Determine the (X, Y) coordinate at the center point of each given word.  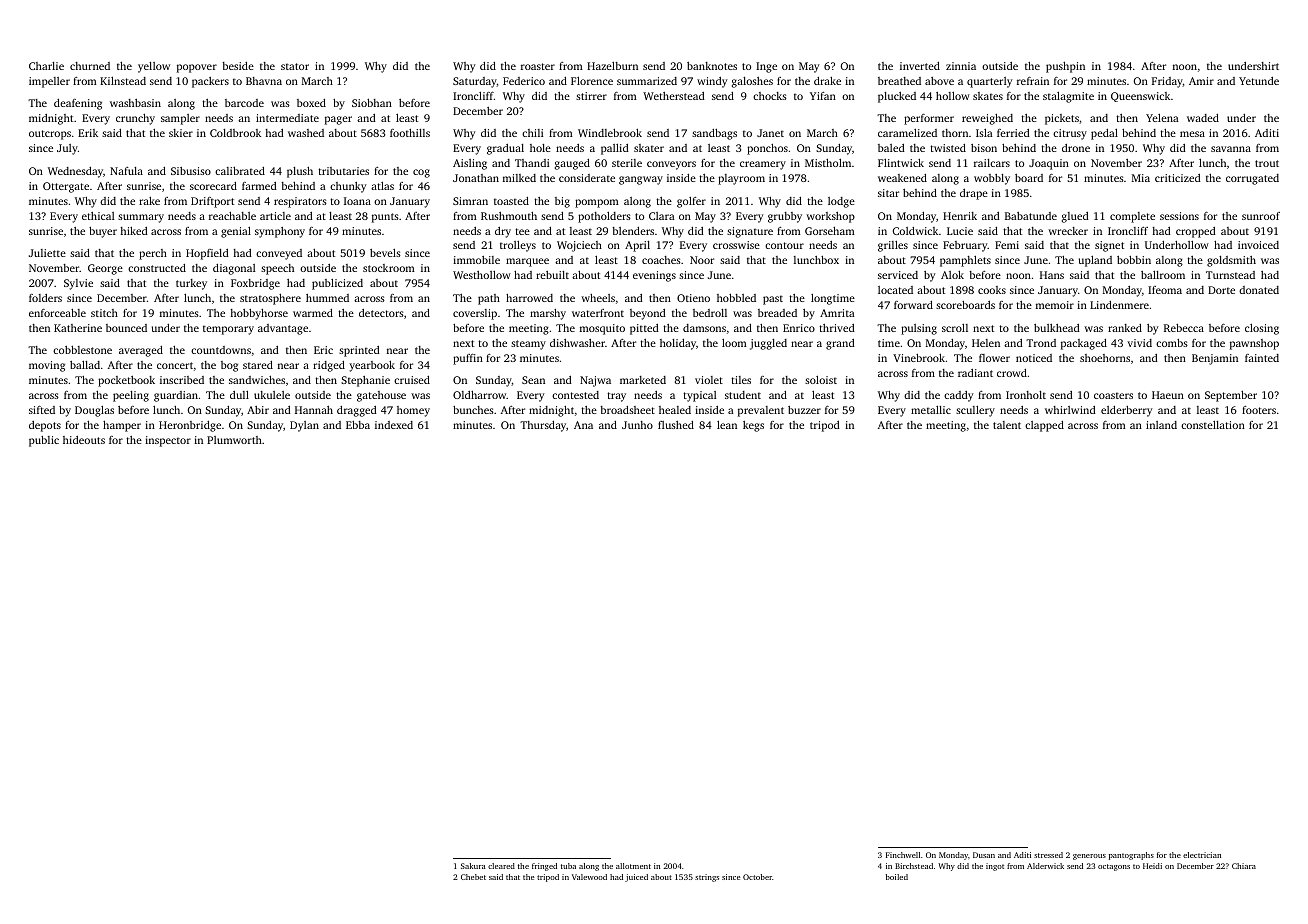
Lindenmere (1119, 305)
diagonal (234, 269)
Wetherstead (674, 96)
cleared (501, 866)
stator (295, 66)
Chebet (473, 877)
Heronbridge (190, 426)
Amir (1201, 81)
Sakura (473, 866)
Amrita (837, 313)
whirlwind (1070, 410)
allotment (633, 866)
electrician (1202, 855)
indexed (394, 425)
